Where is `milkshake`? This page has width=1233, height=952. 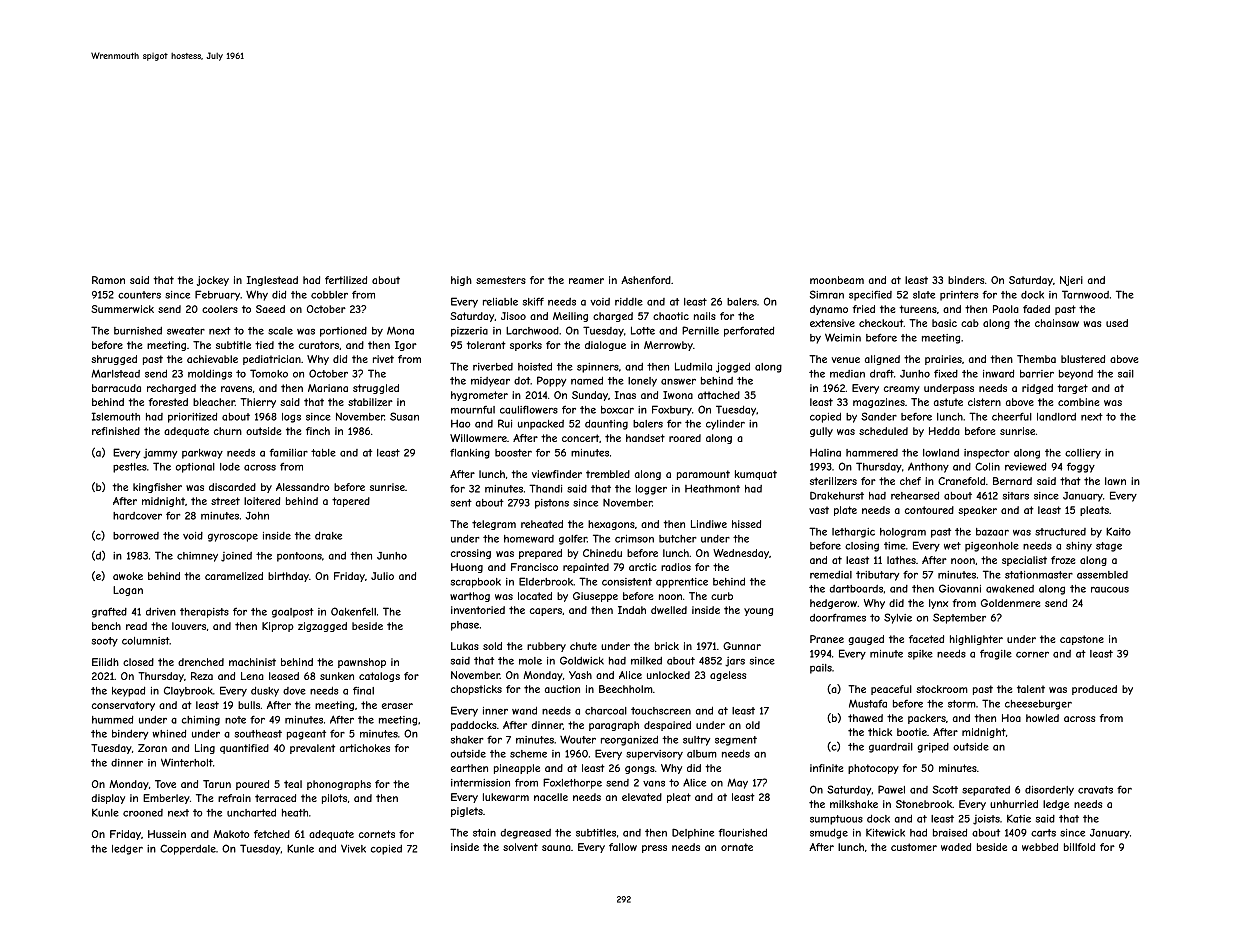 milkshake is located at coordinates (854, 804).
